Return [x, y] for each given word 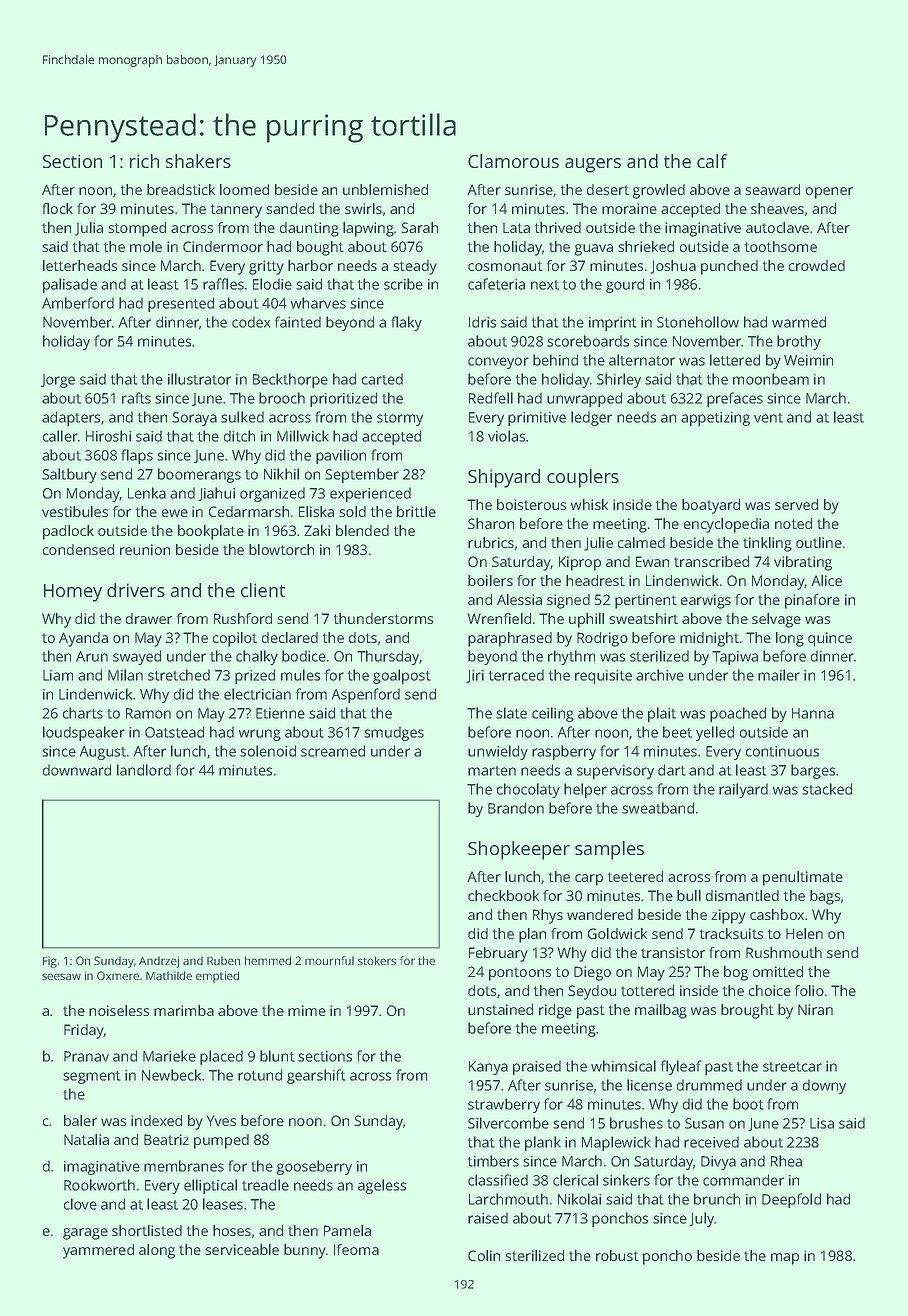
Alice [826, 580]
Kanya [488, 1068]
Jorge [58, 381]
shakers [198, 161]
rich [144, 161]
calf [712, 161]
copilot [235, 639]
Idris [482, 322]
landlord [144, 770]
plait [662, 714]
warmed [799, 322]
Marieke [169, 1056]
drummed [709, 1085]
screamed [333, 751]
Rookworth [99, 1185]
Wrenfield [499, 618]
